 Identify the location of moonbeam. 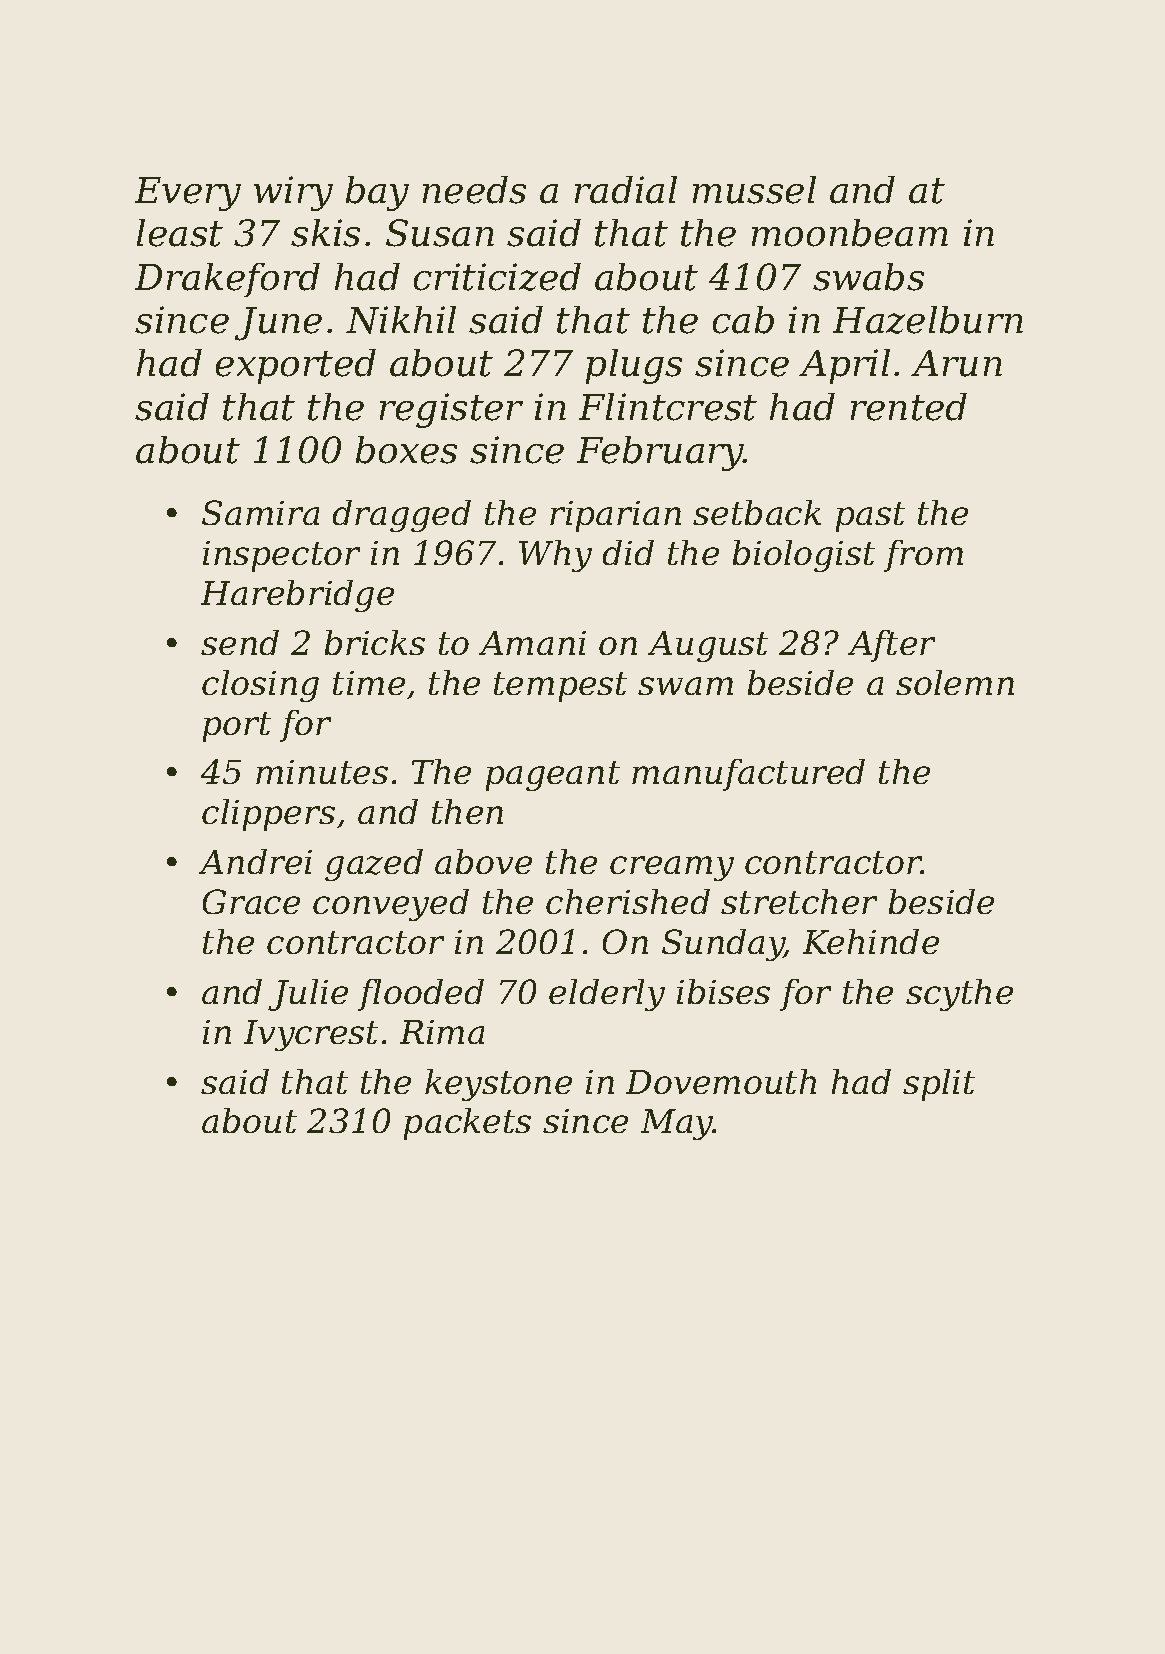
(850, 233).
